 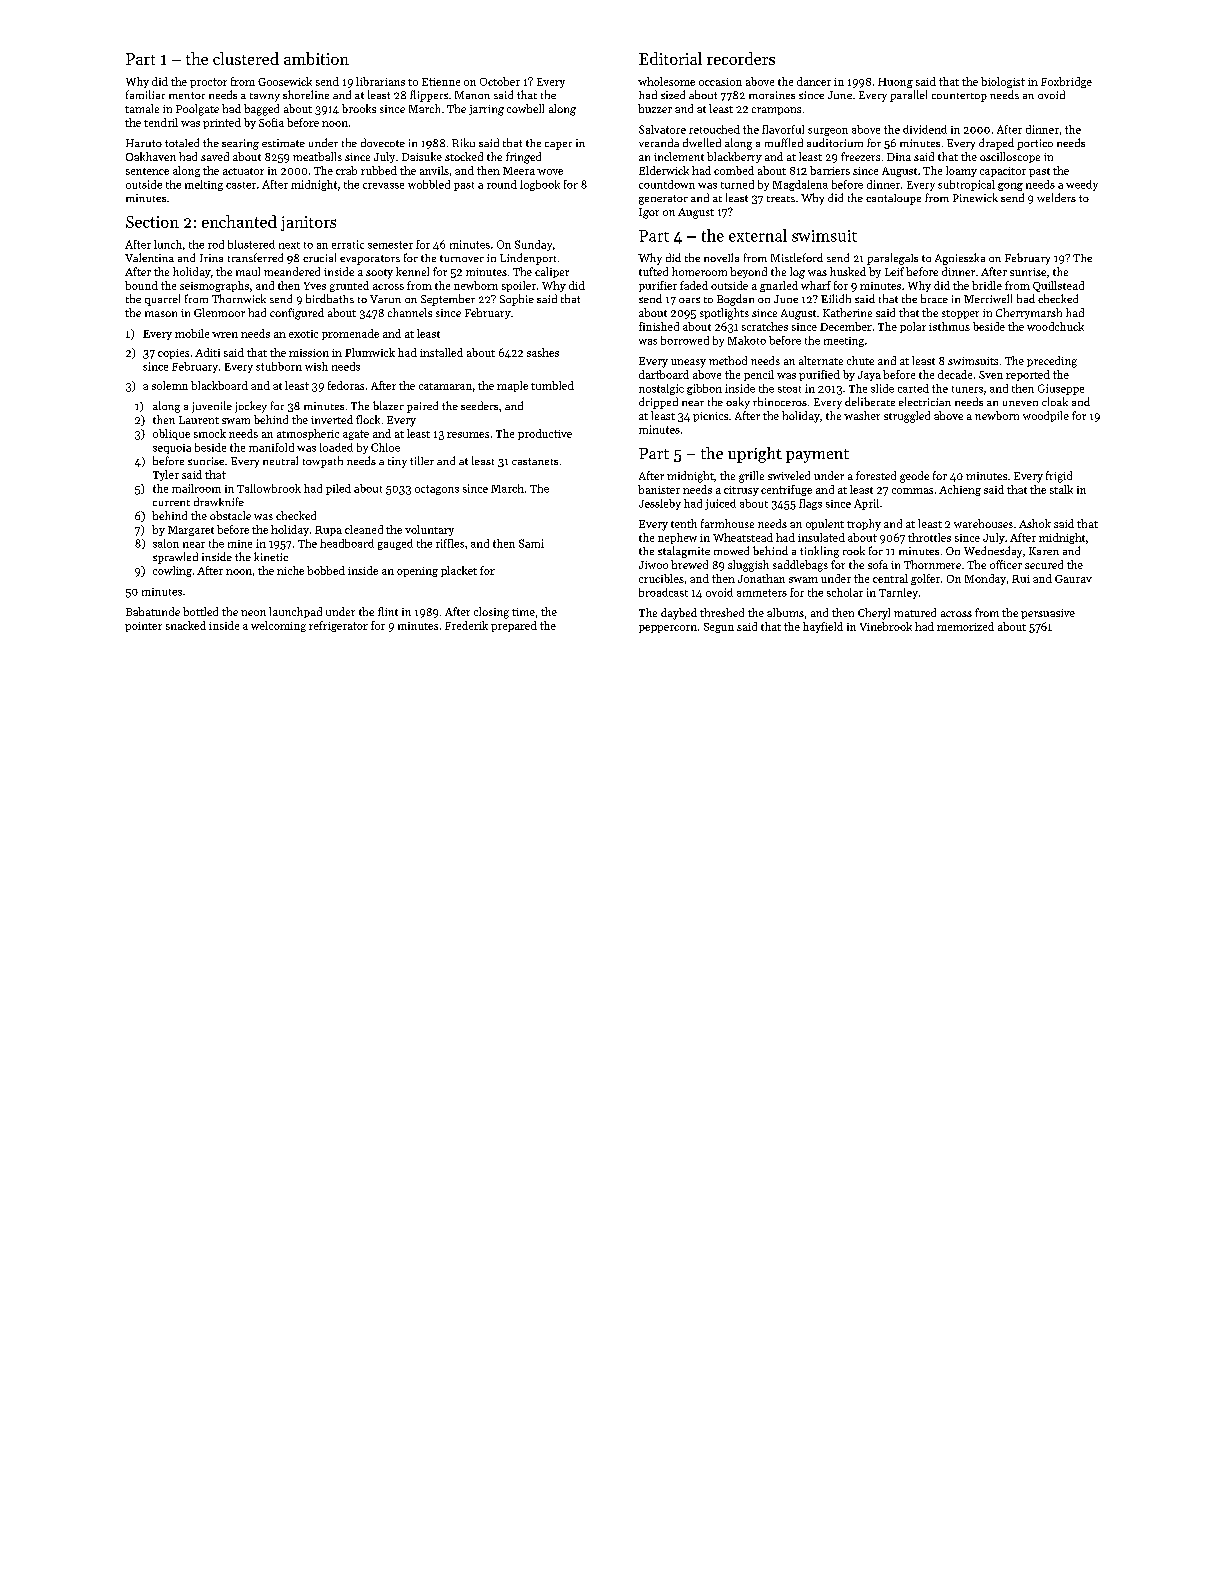 I want to click on jockey, so click(x=251, y=407).
